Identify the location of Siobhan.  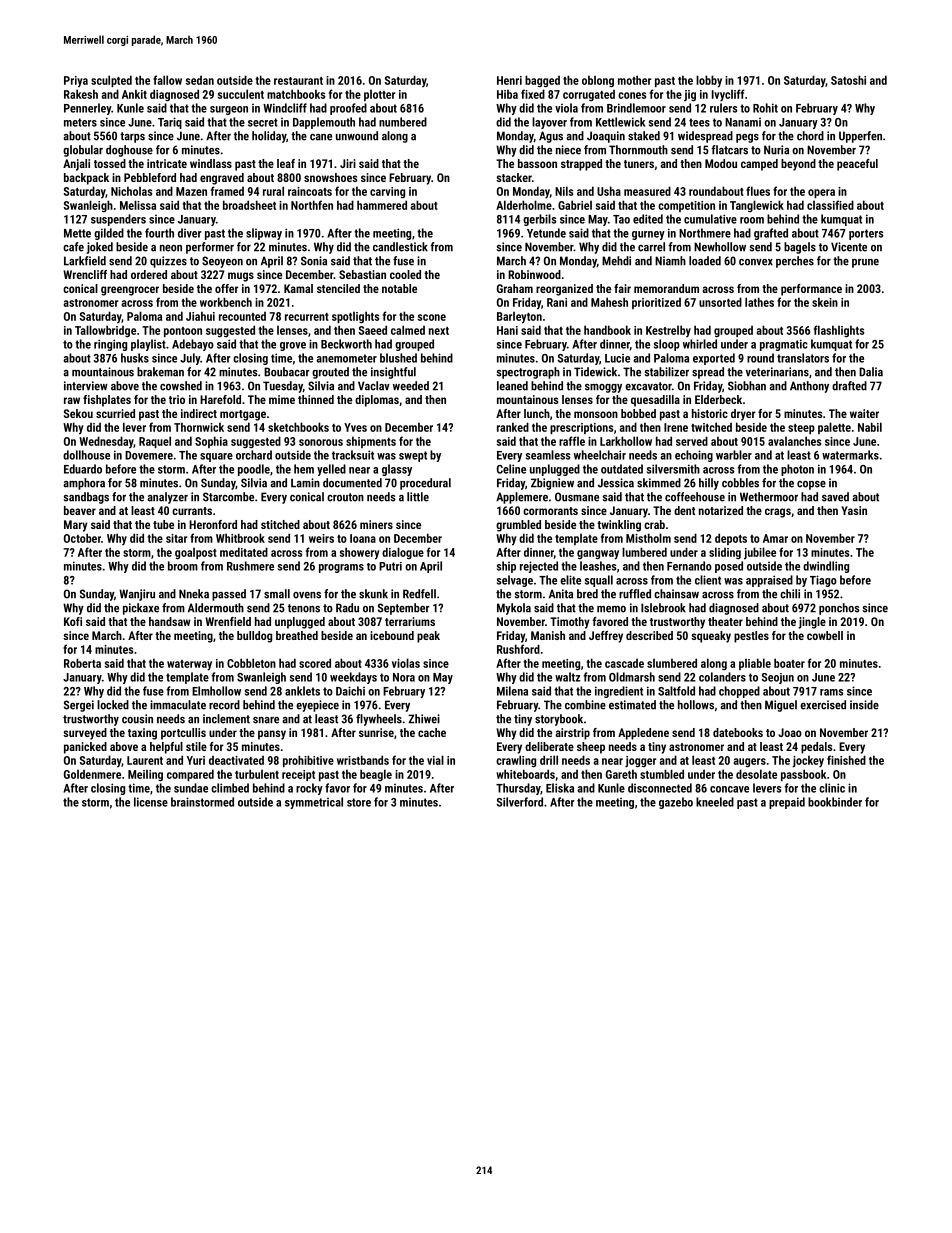
(747, 386).
